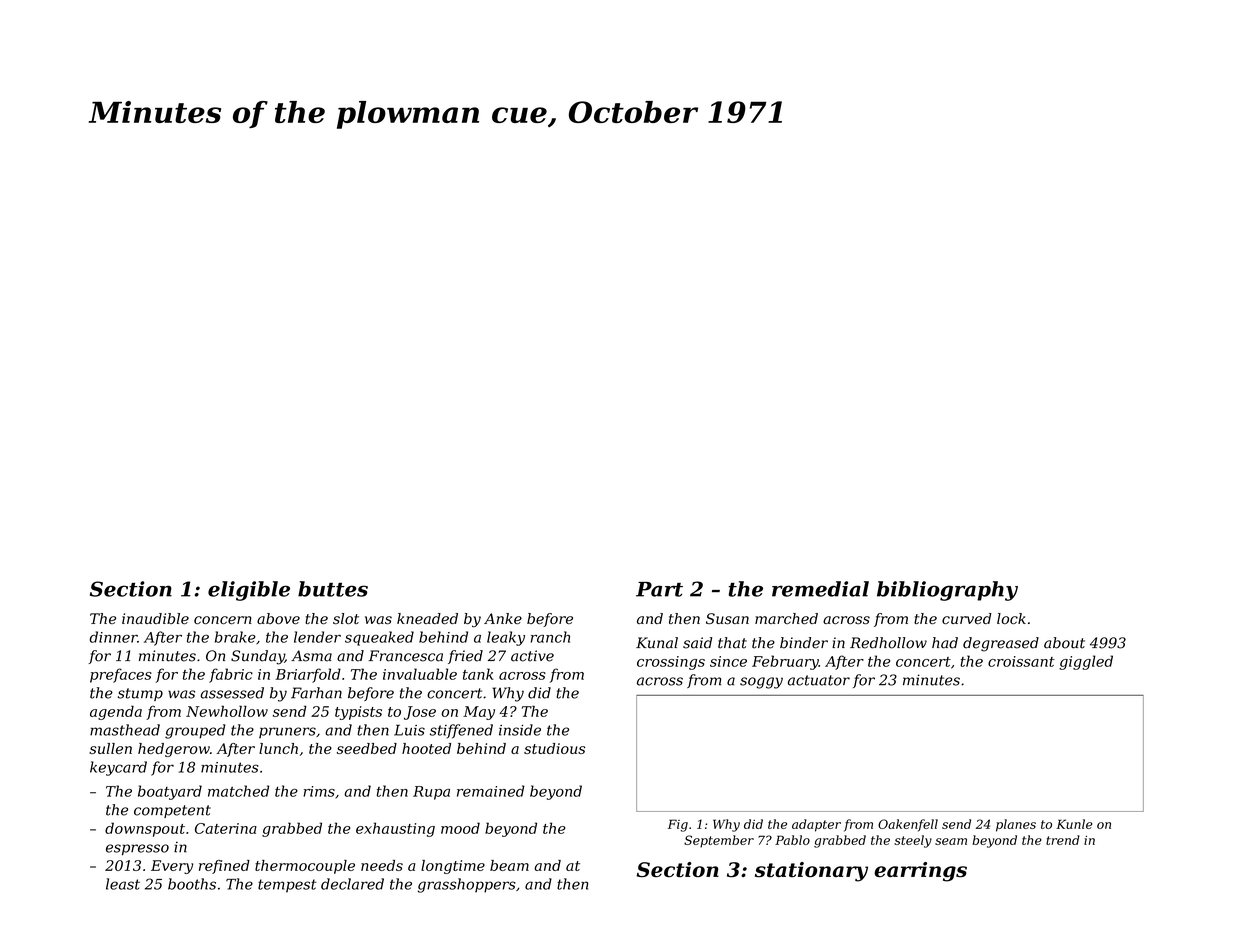 The image size is (1233, 952). I want to click on buttes, so click(333, 589).
